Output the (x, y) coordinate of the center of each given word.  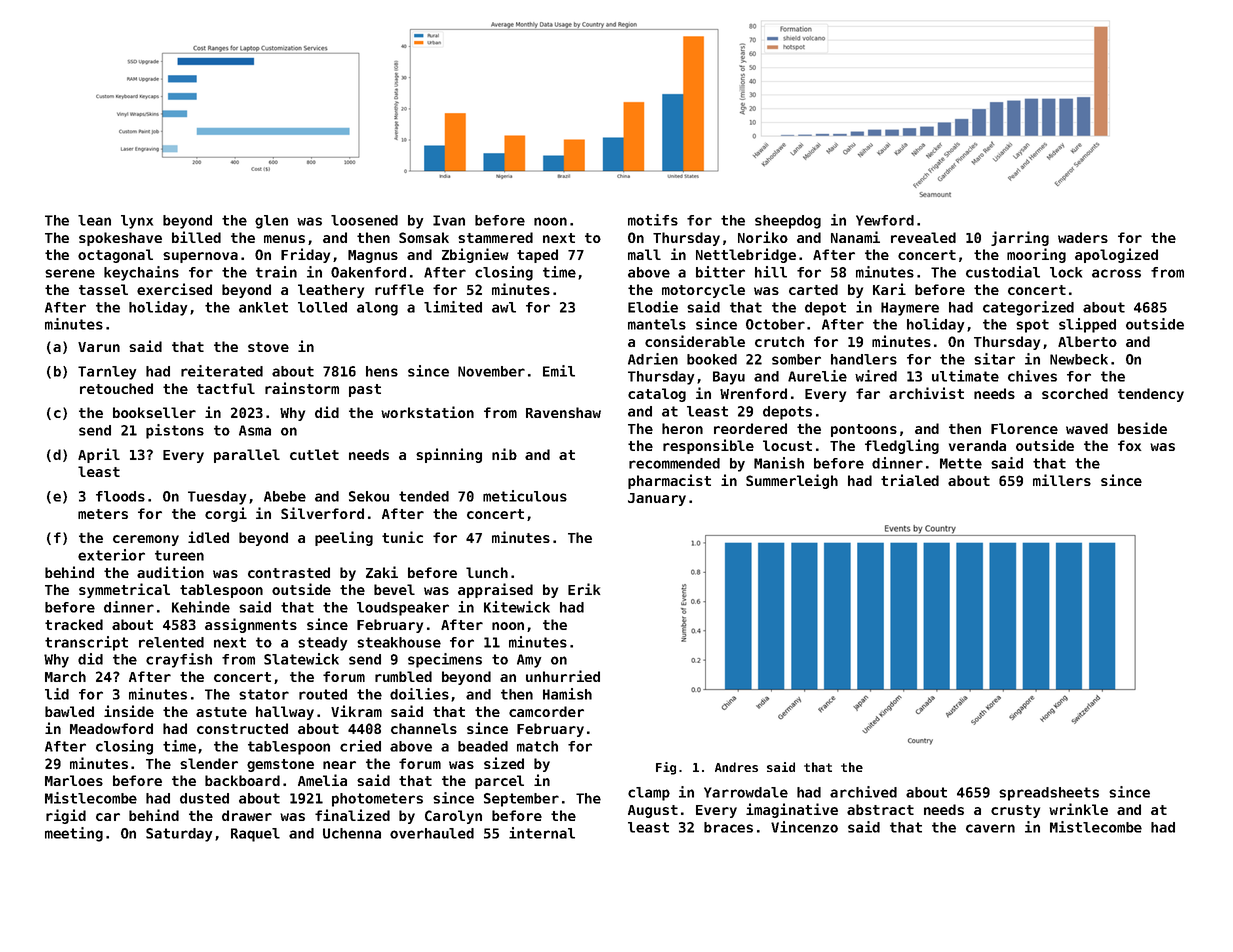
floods (120, 496)
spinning (449, 455)
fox (1129, 445)
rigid (66, 816)
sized (504, 763)
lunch (487, 572)
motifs (653, 220)
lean (94, 220)
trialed (910, 480)
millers (1062, 480)
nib (504, 454)
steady (322, 644)
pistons (175, 431)
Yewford (885, 220)
